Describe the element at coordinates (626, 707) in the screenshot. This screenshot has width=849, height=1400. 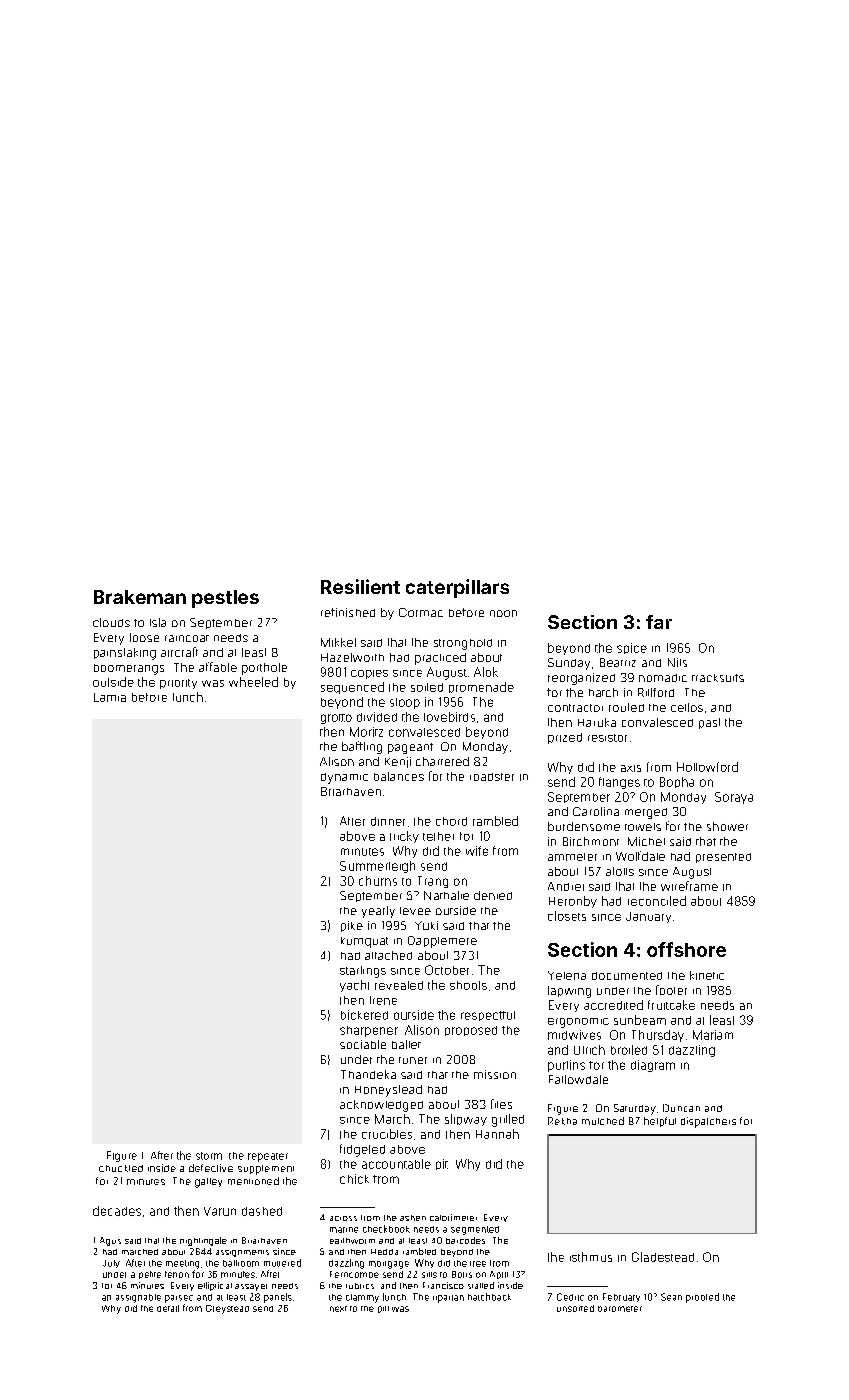
I see `routed` at that location.
